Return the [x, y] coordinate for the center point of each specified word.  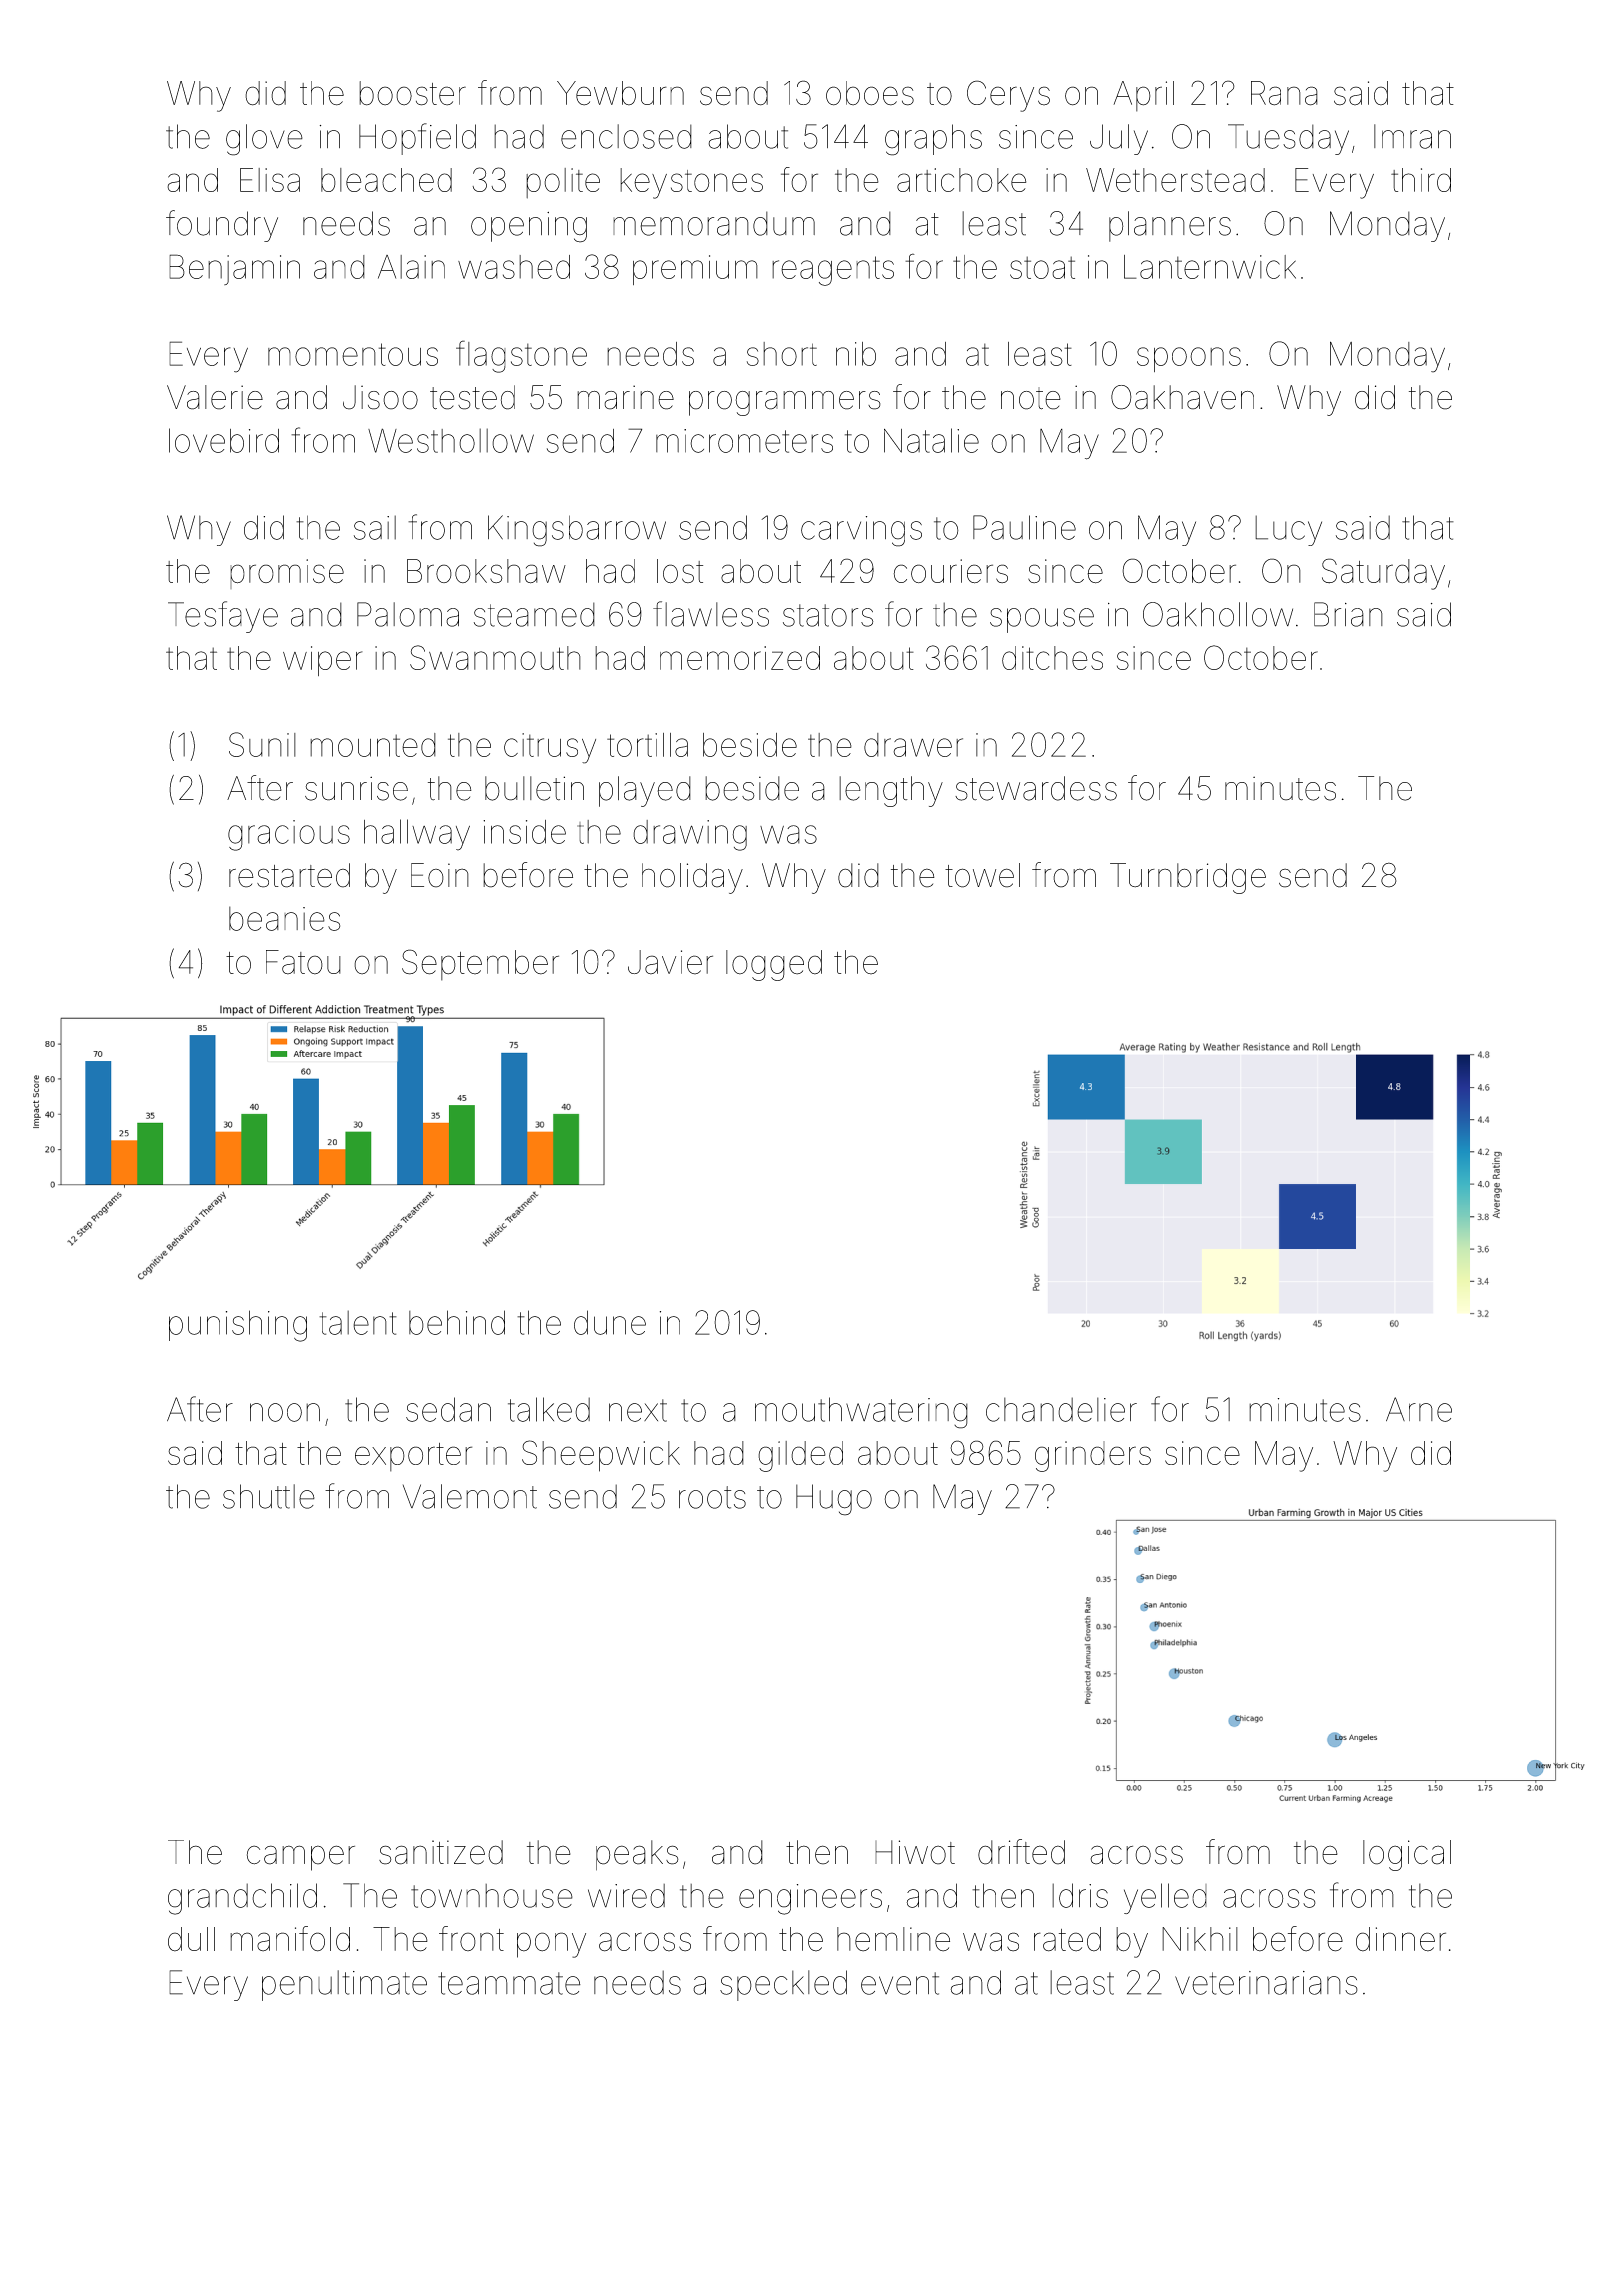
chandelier [1061, 1409]
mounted [373, 745]
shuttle [269, 1496]
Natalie [931, 440]
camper [301, 1858]
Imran [1412, 136]
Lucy [1288, 530]
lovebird [224, 440]
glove [264, 140]
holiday [692, 878]
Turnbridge [1188, 878]
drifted [1021, 1852]
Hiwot [915, 1852]
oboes [870, 93]
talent [358, 1322]
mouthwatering [861, 1413]
